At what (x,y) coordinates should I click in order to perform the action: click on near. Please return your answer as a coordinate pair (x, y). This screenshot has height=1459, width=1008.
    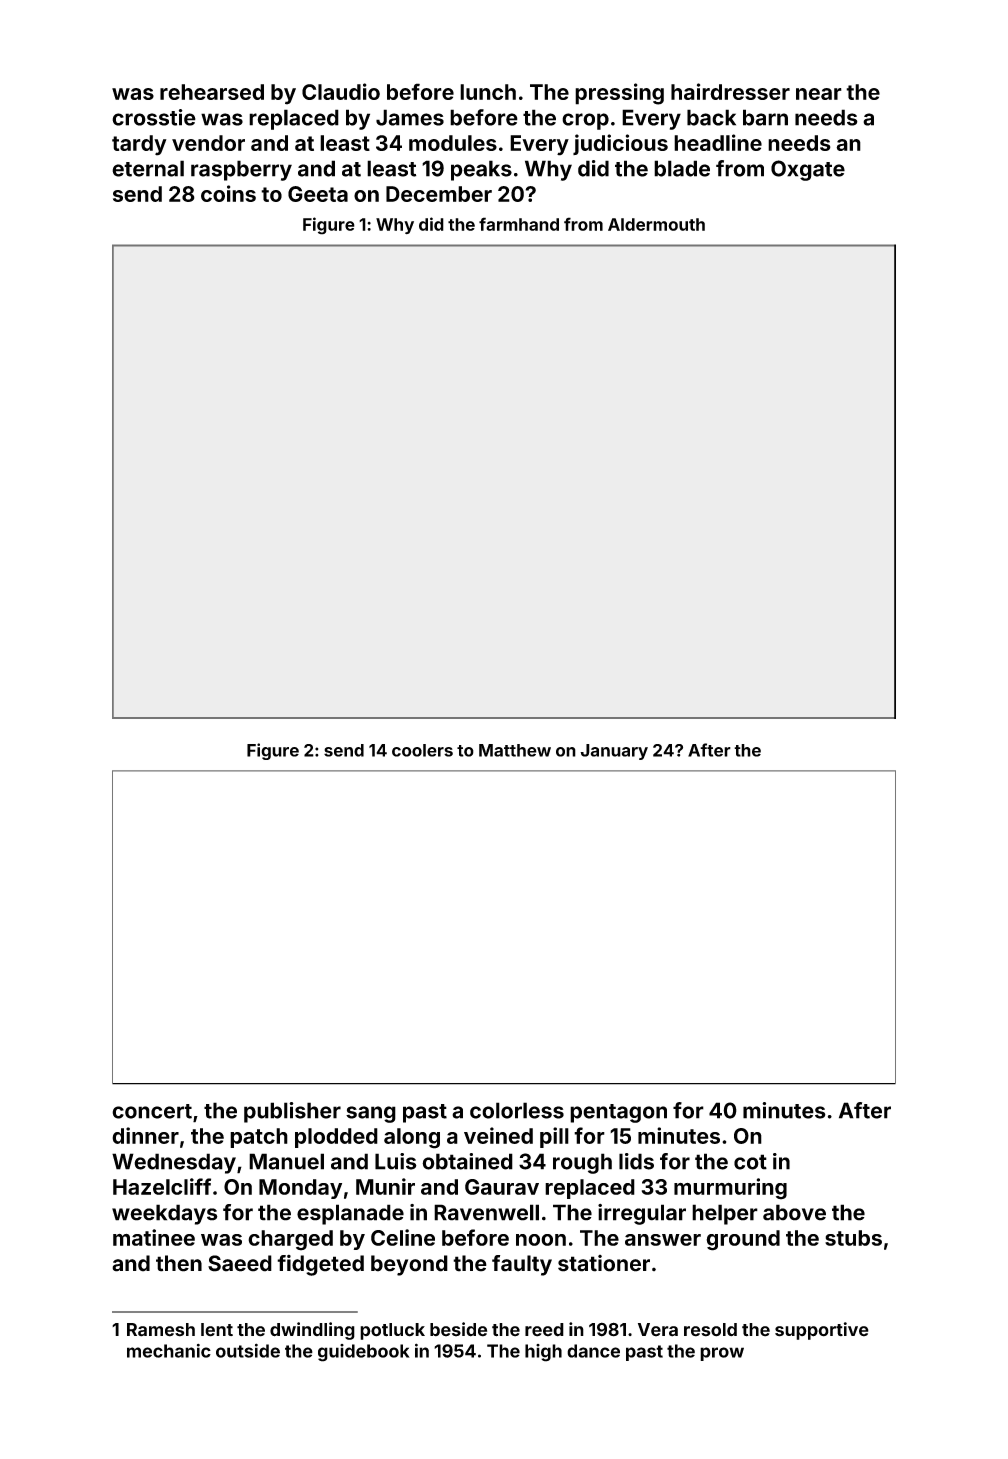
    Looking at the image, I should click on (819, 94).
